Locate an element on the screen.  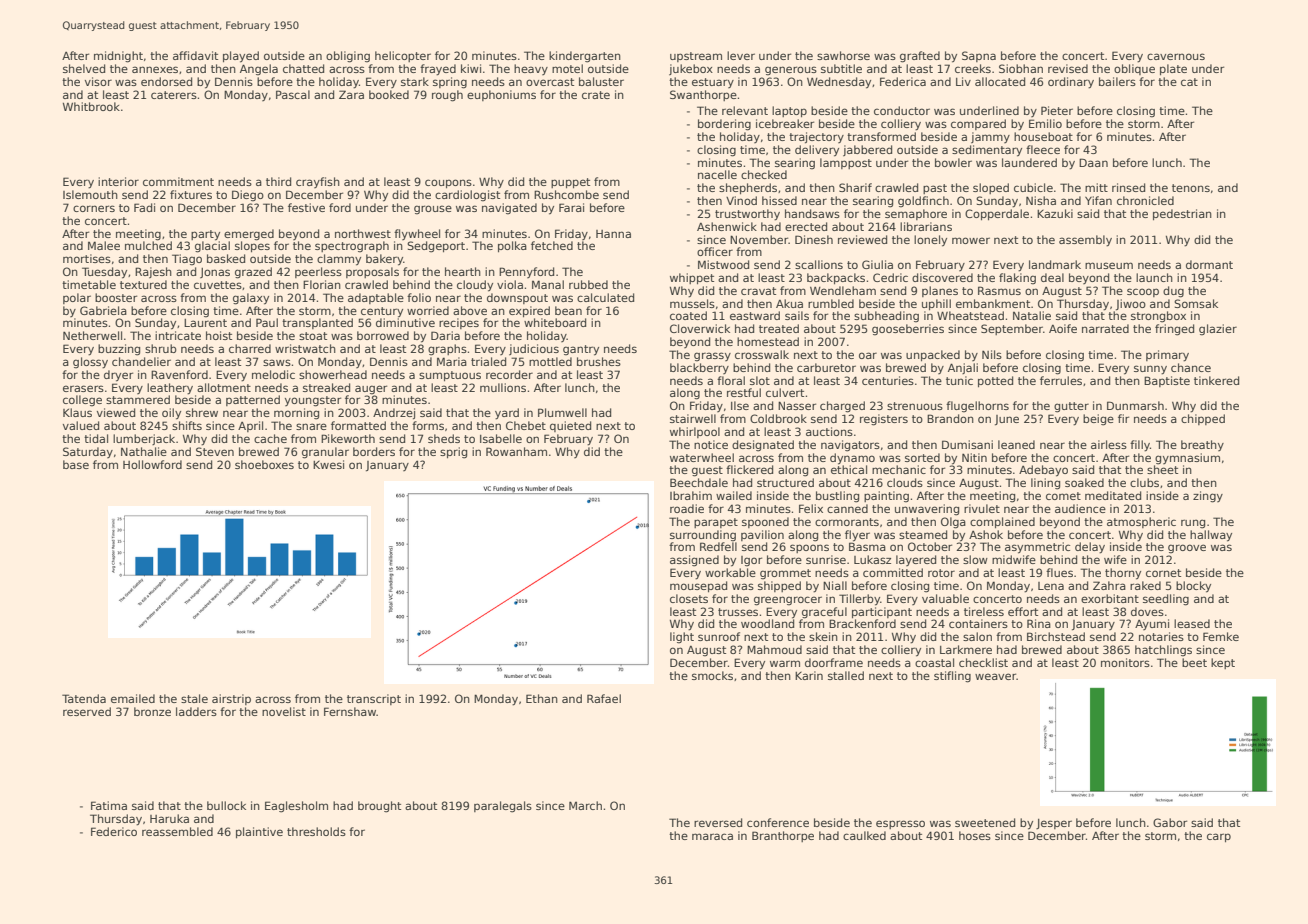
Daan is located at coordinates (1093, 162).
